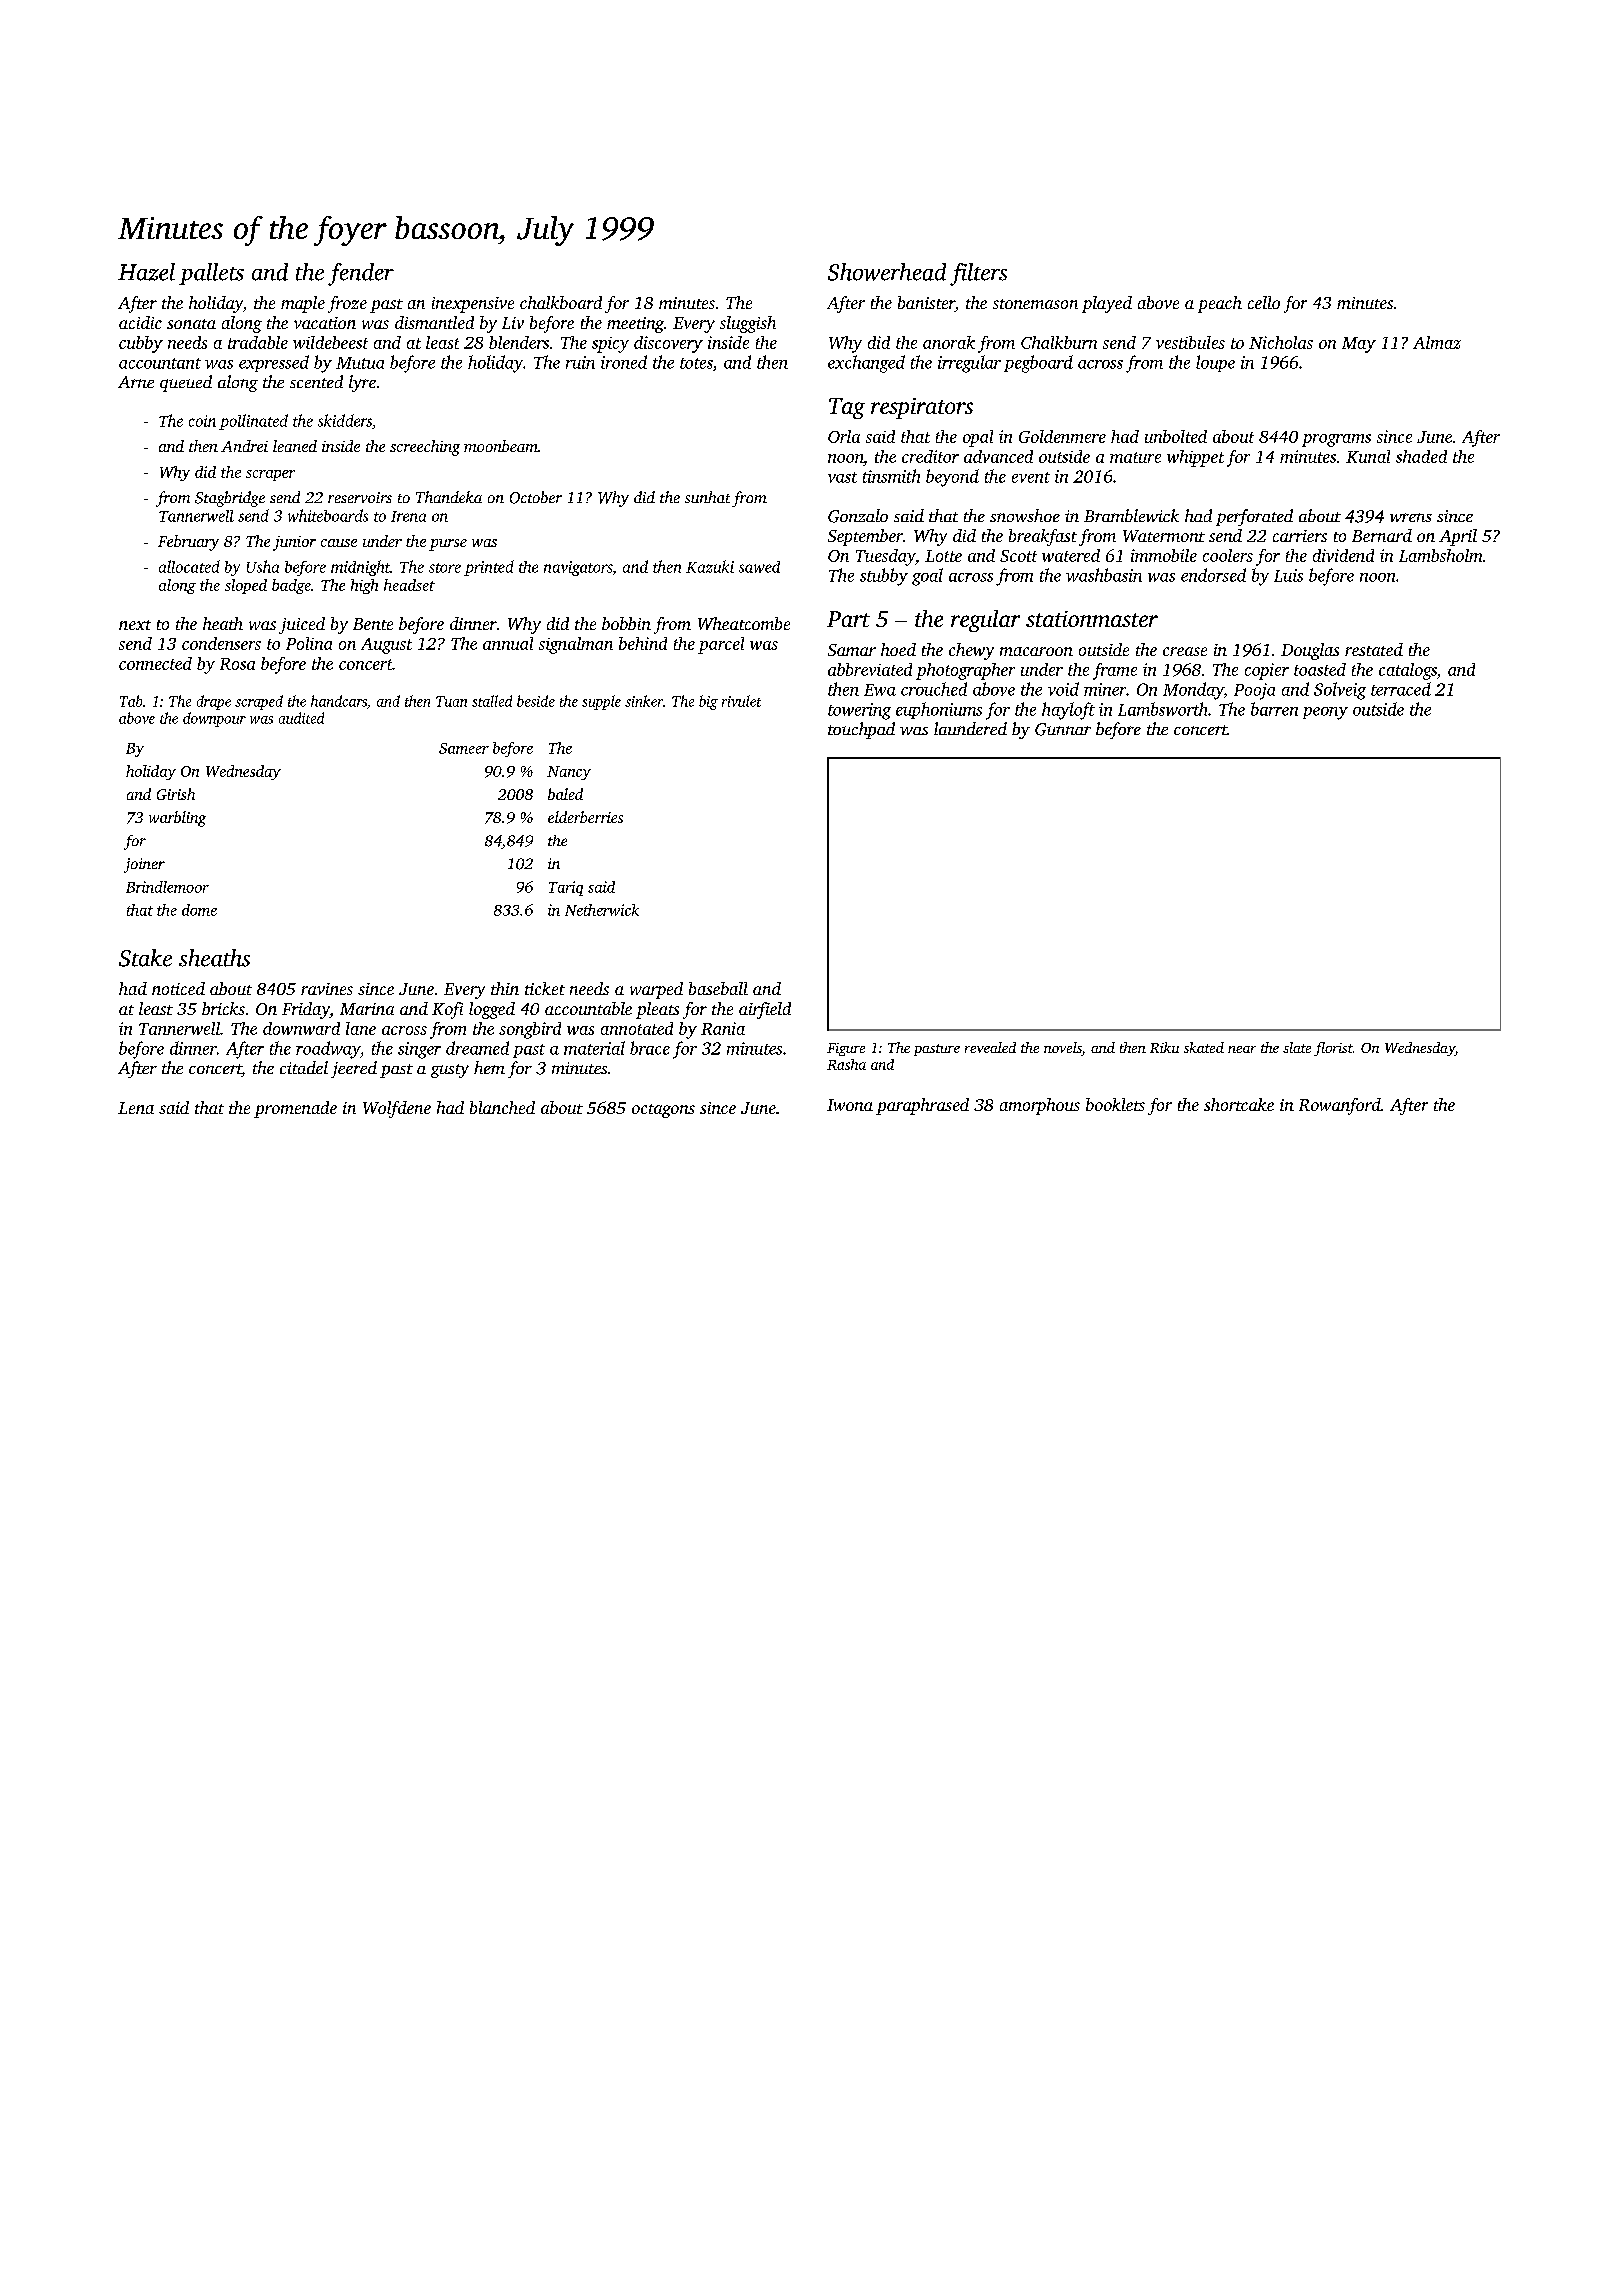  Describe the element at coordinates (887, 272) in the screenshot. I see `Showerhead` at that location.
